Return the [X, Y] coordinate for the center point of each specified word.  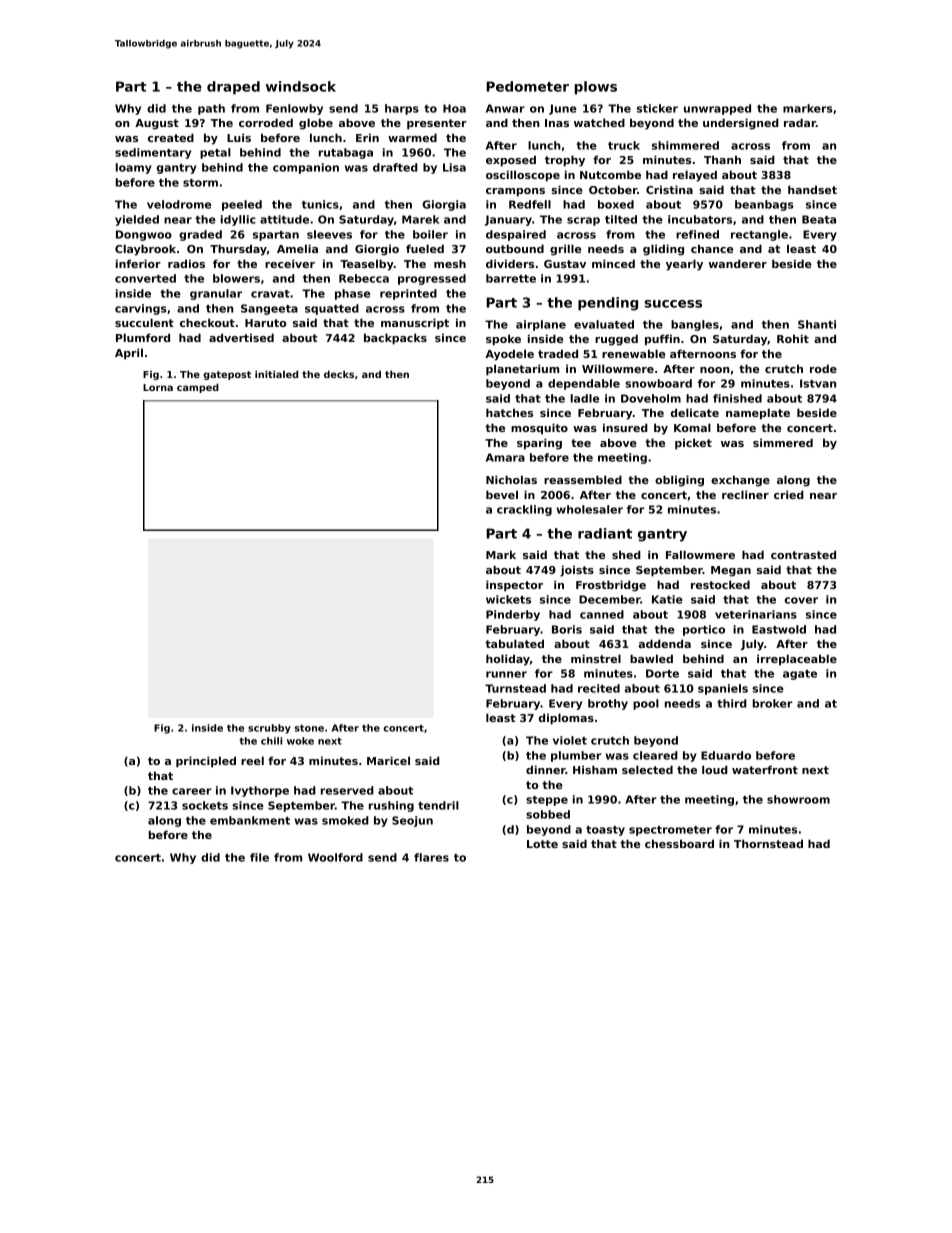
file [259, 857]
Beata [819, 219]
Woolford [335, 857]
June [563, 109]
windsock [301, 86]
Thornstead [768, 843]
